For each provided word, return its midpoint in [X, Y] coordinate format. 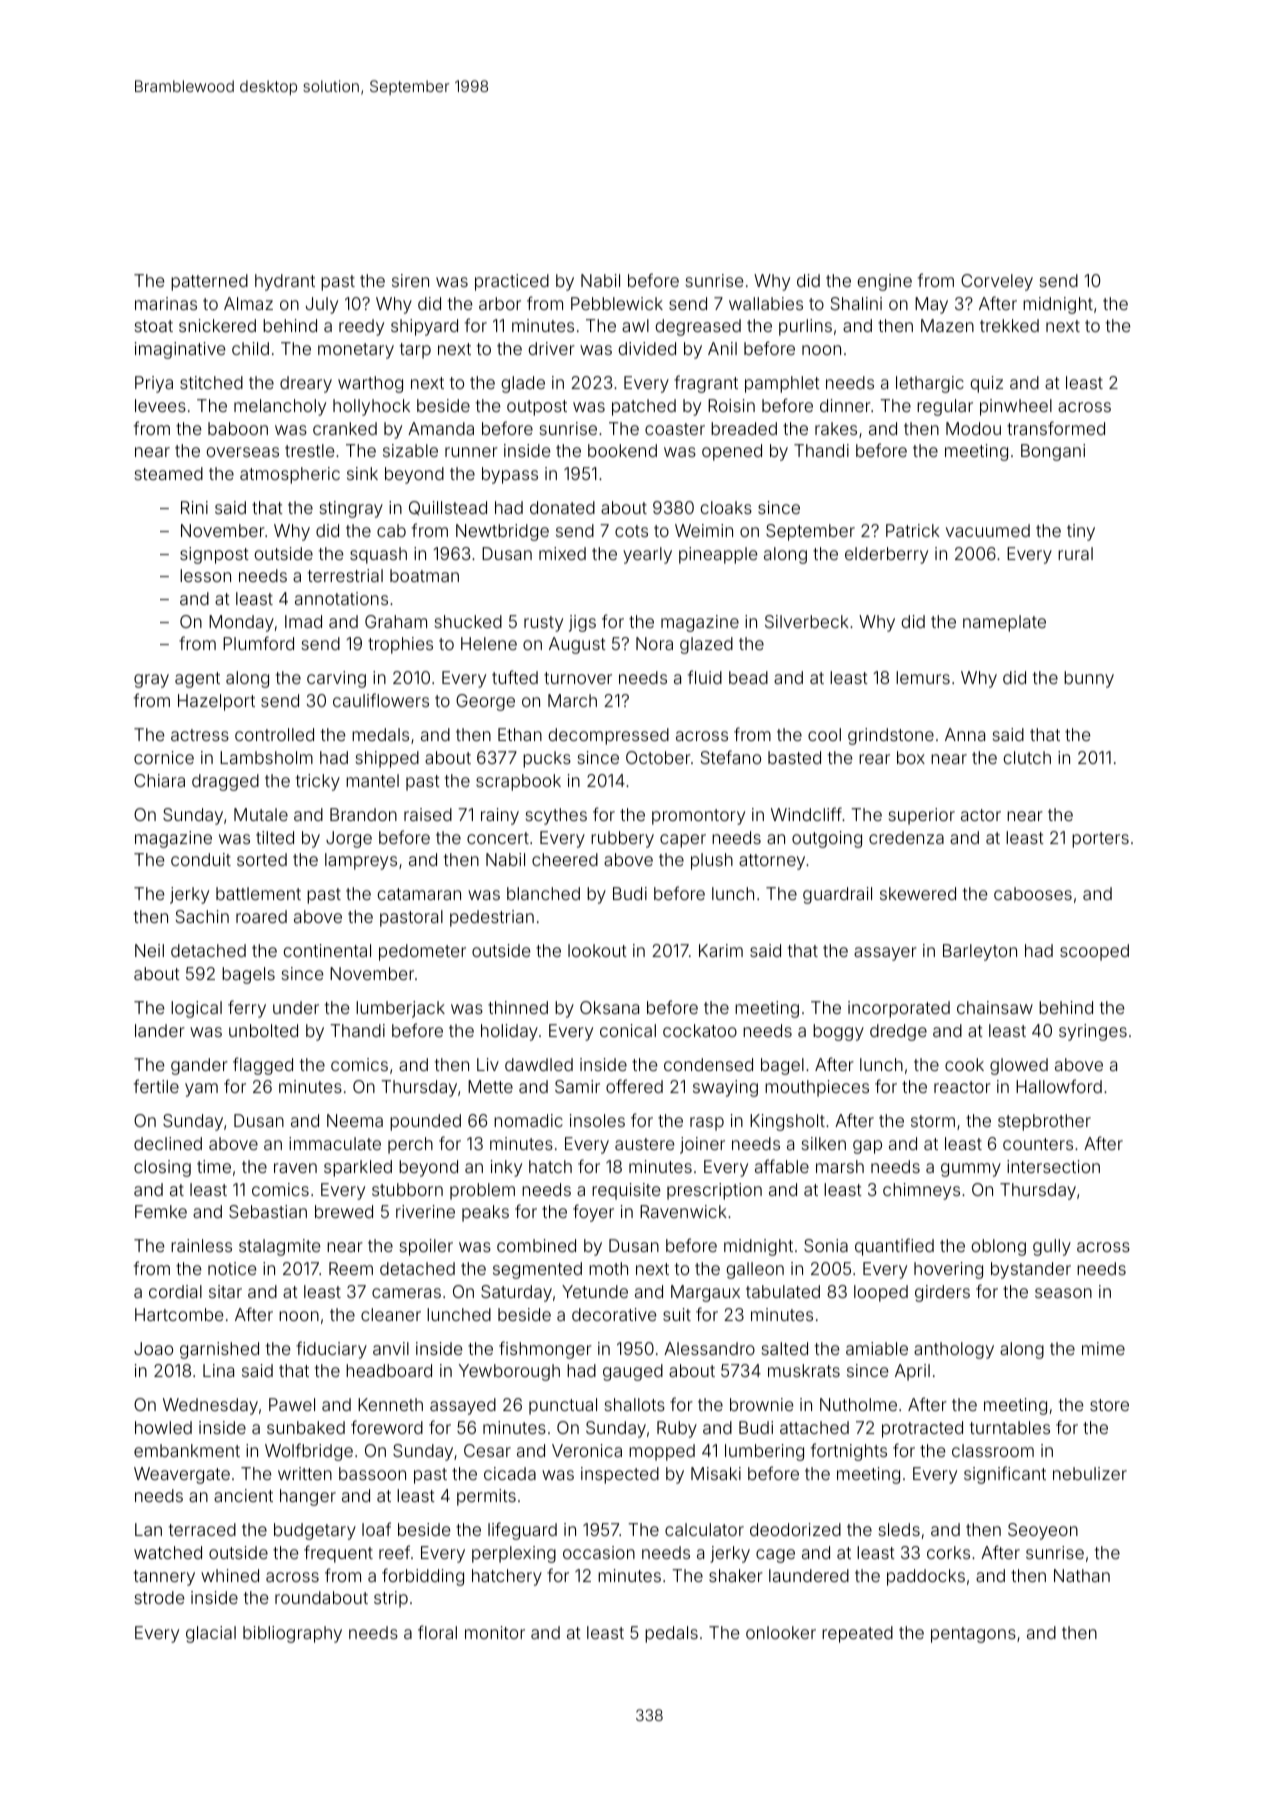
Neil [149, 950]
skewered [918, 893]
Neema [355, 1120]
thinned [518, 1007]
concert [498, 838]
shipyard [424, 327]
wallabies [766, 303]
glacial [211, 1634]
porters [1100, 840]
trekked [1009, 325]
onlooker [781, 1632]
